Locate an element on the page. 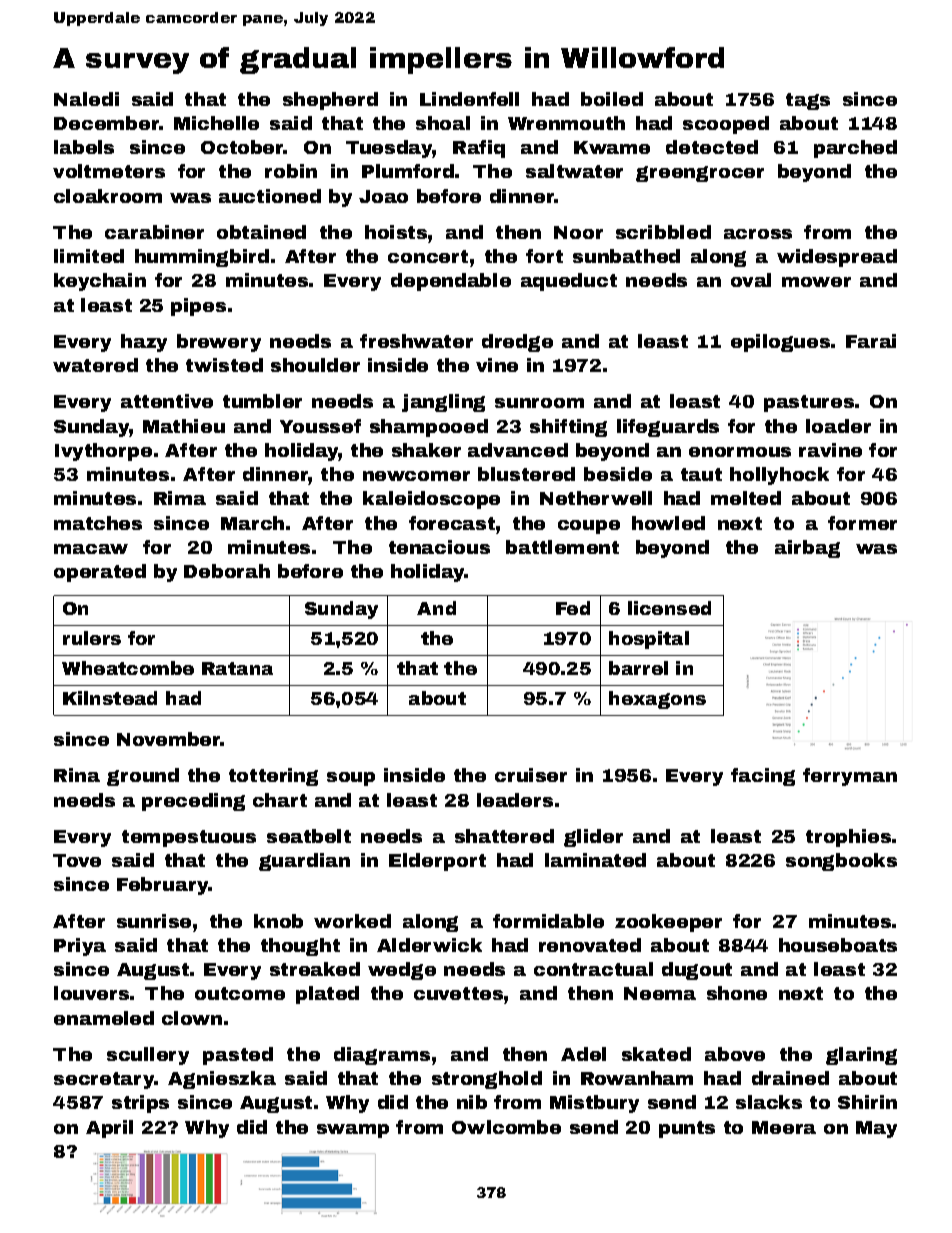 This document has width=952, height=1233. licensed is located at coordinates (669, 608).
